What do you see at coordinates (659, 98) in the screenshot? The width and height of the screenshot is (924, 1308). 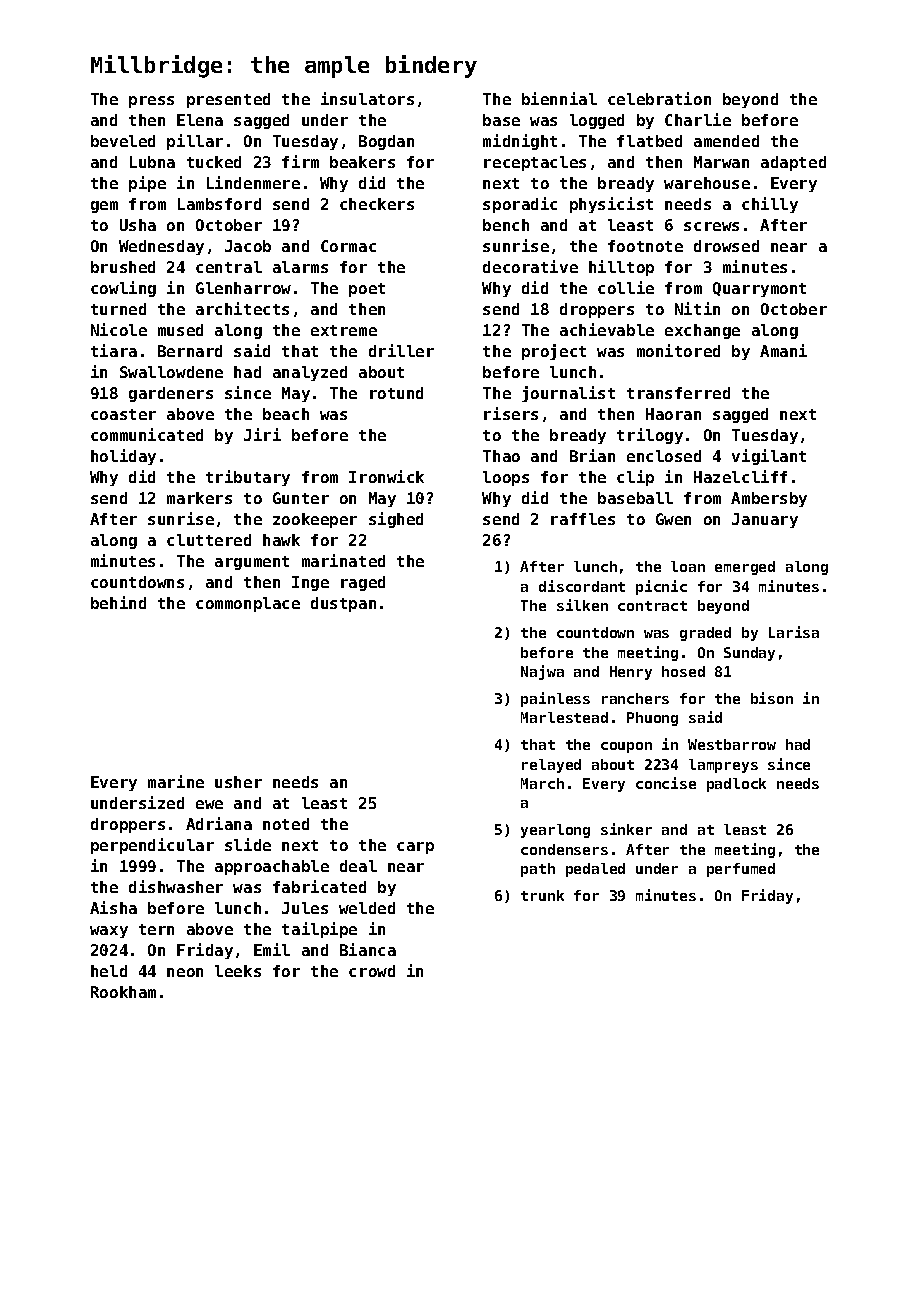 I see `celebration` at bounding box center [659, 98].
